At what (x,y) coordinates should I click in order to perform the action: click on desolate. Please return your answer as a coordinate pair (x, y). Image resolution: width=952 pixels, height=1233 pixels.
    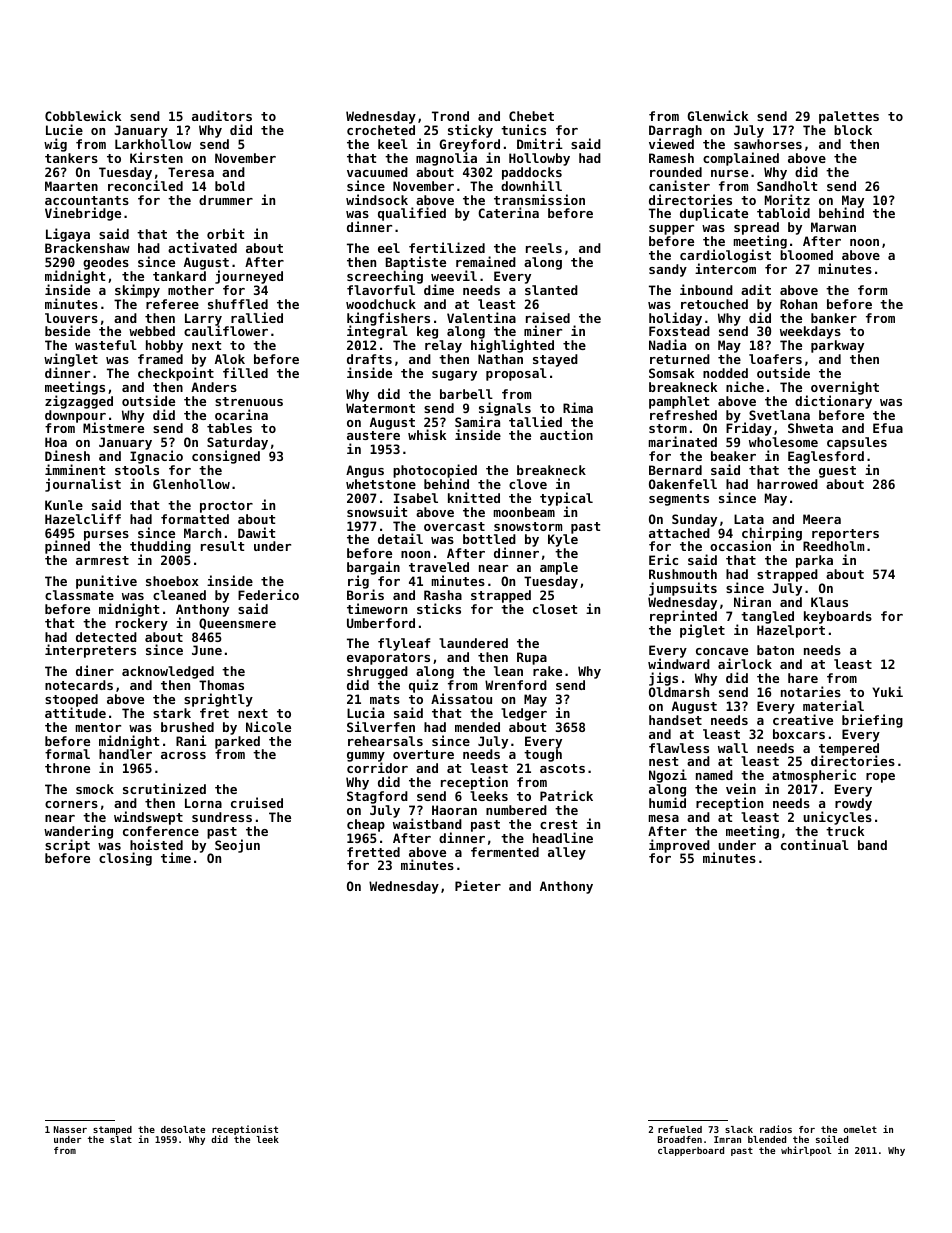
    Looking at the image, I should click on (183, 1129).
